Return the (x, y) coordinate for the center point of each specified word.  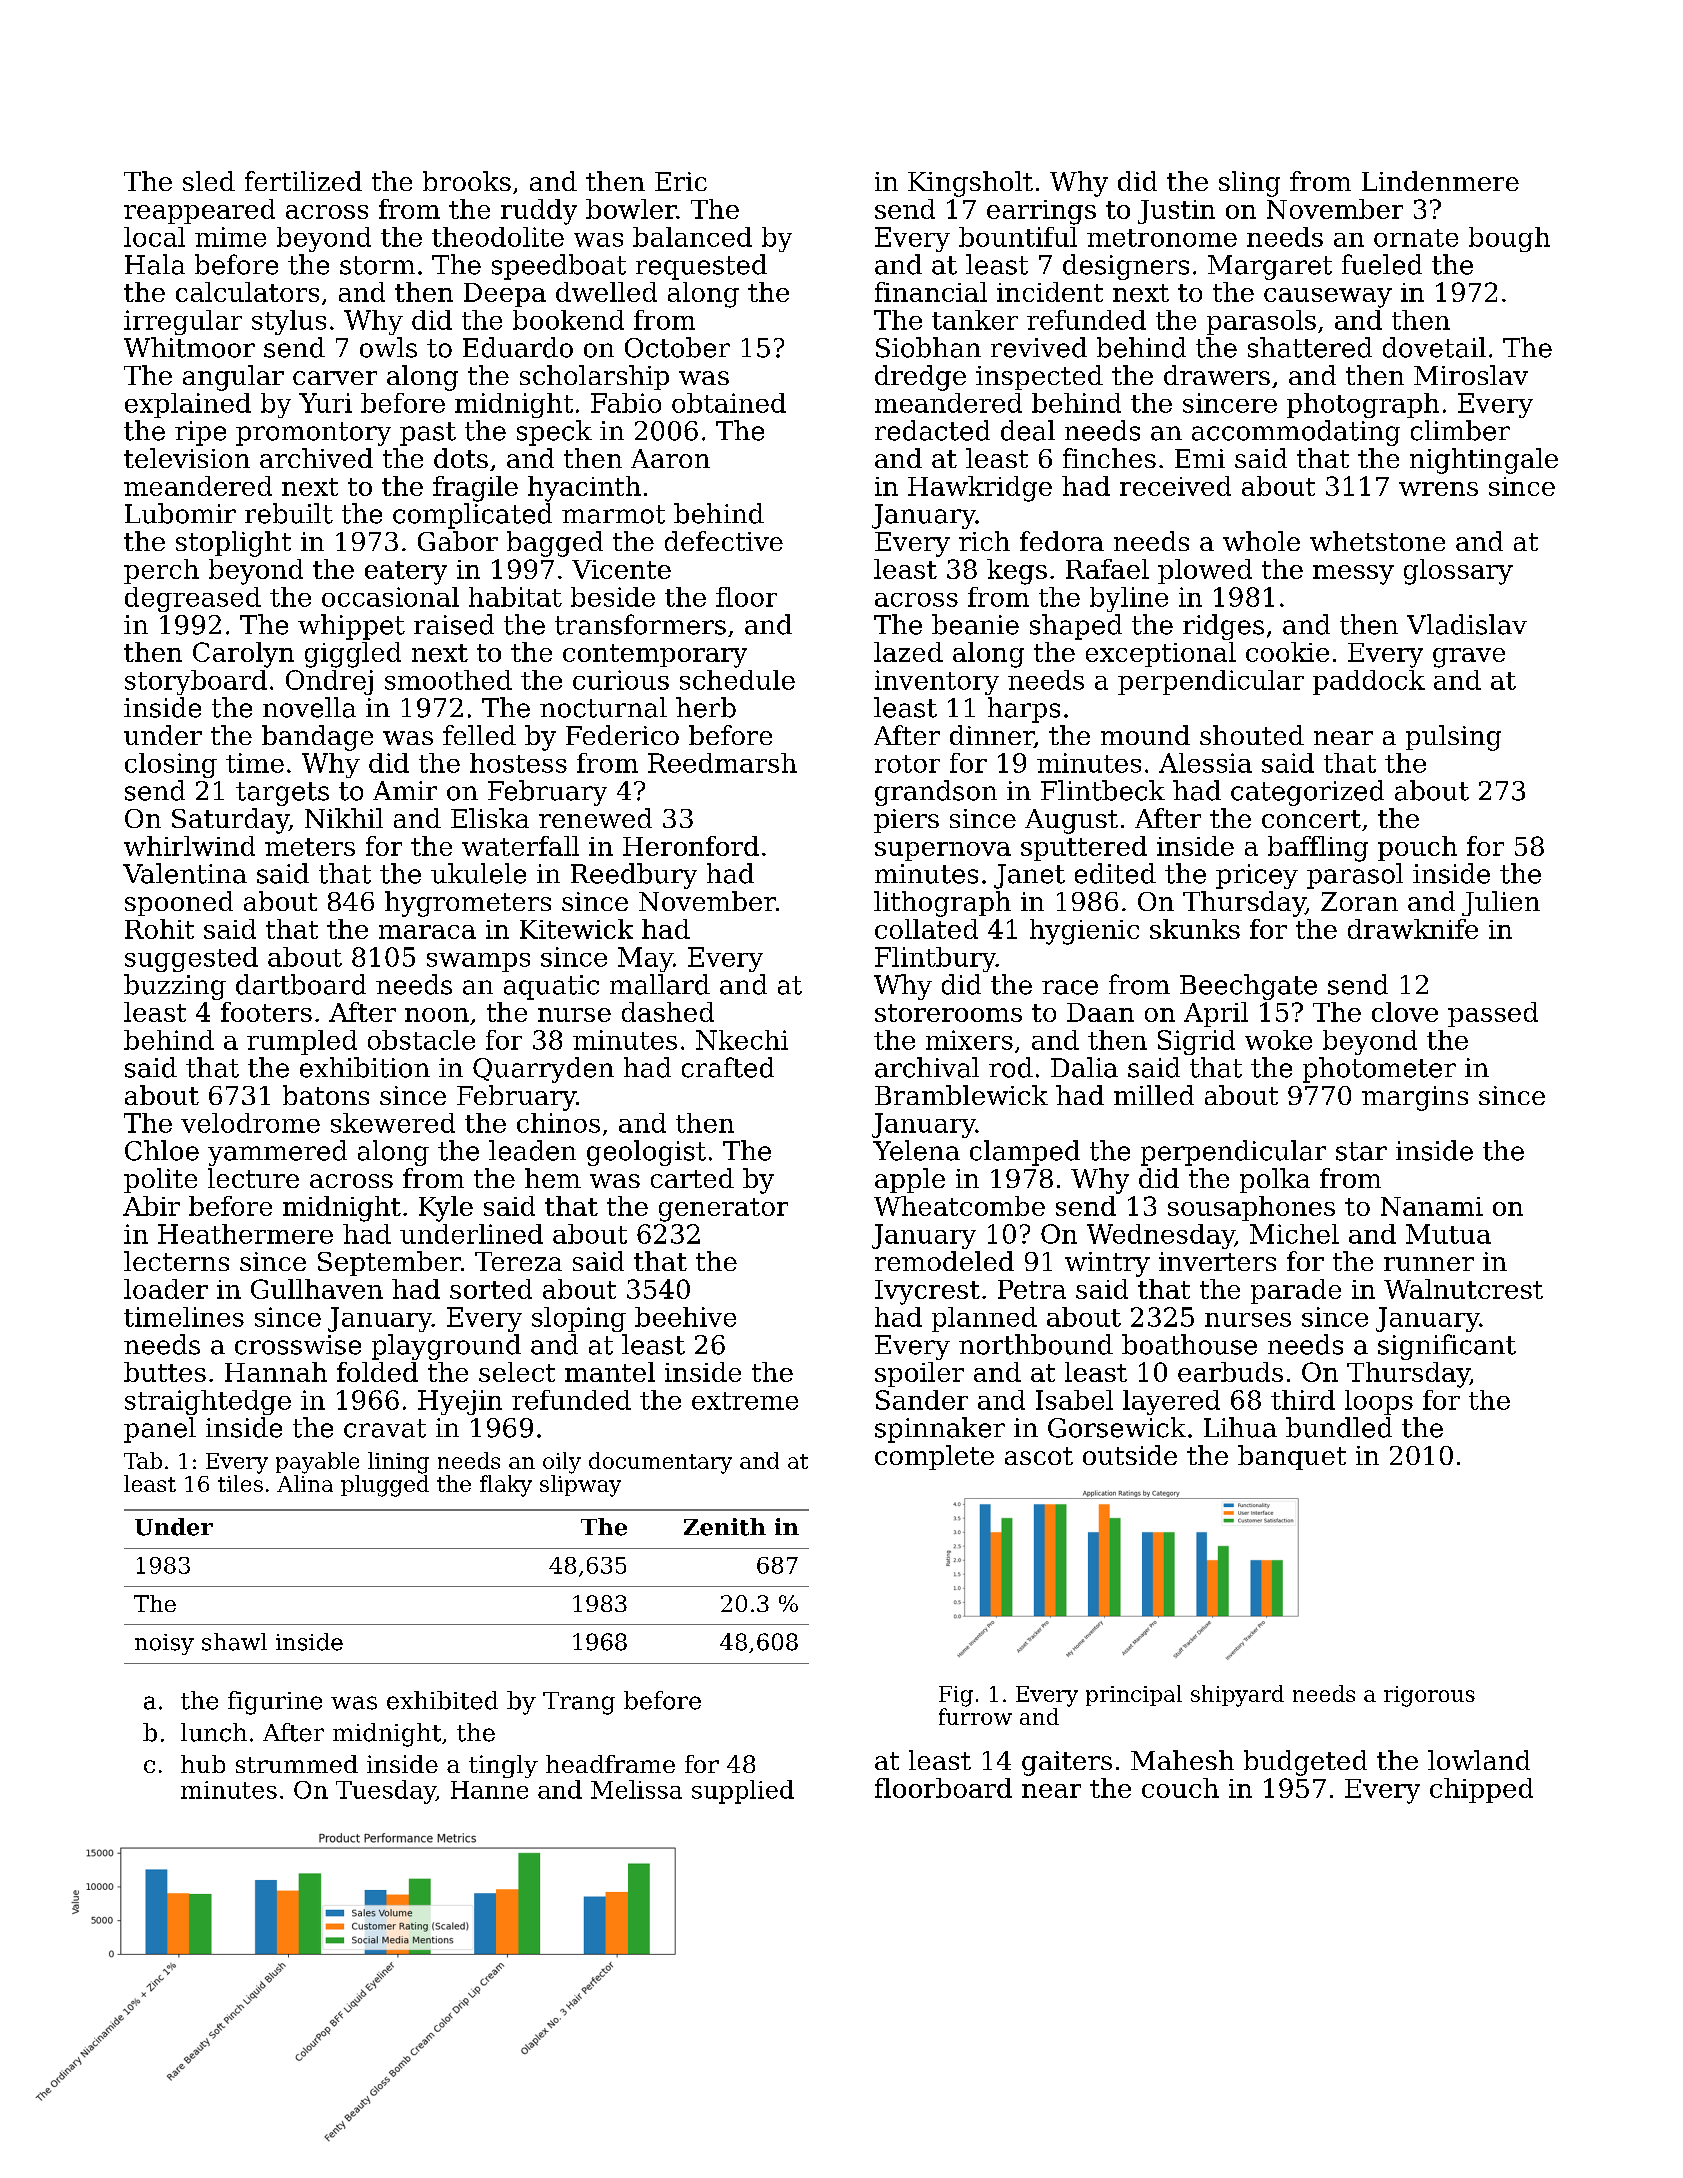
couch (1180, 1788)
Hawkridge (980, 489)
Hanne (489, 1790)
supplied (743, 1792)
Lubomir (180, 513)
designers (1126, 267)
